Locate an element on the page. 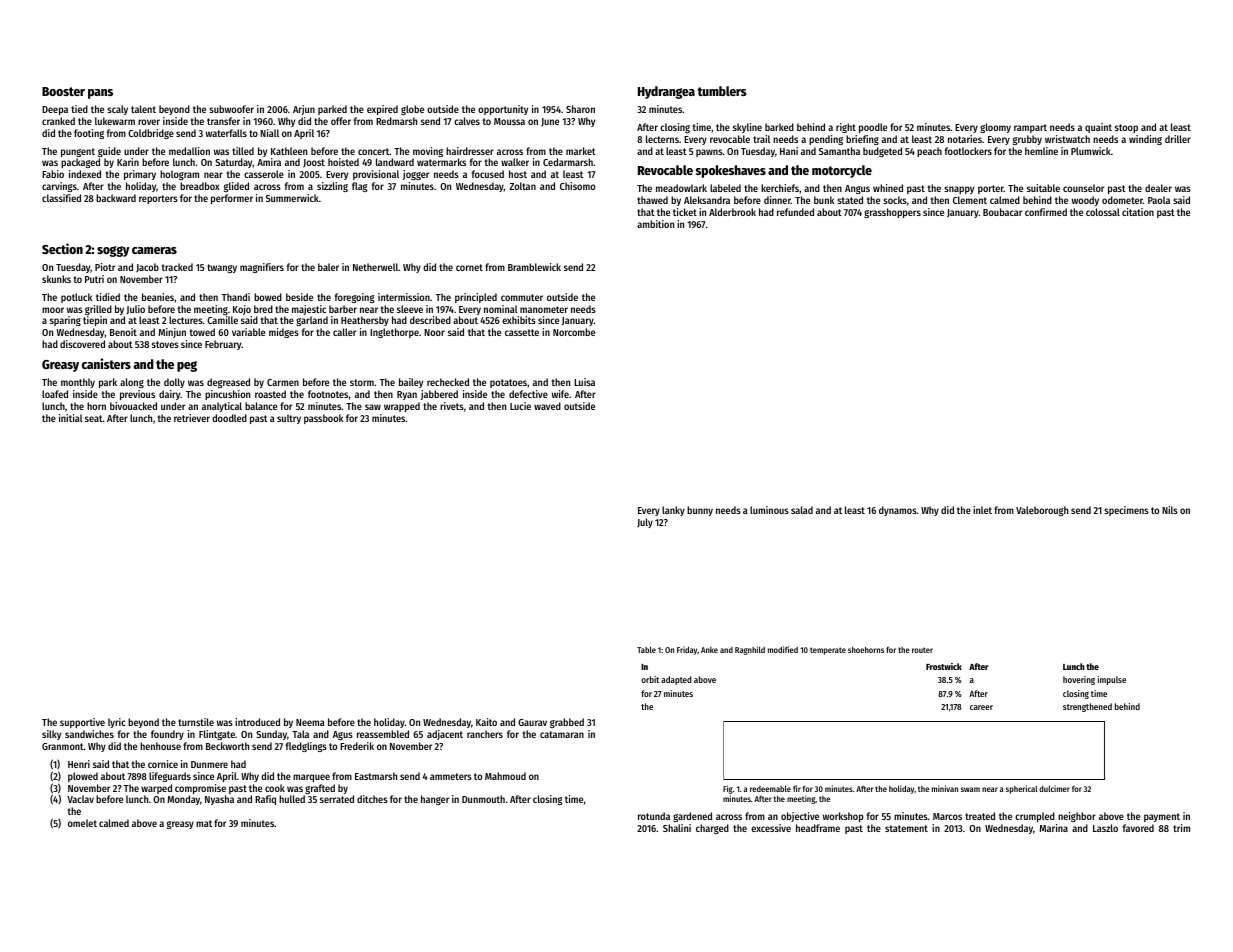 This page has width=1233, height=952. Nils is located at coordinates (1170, 510).
